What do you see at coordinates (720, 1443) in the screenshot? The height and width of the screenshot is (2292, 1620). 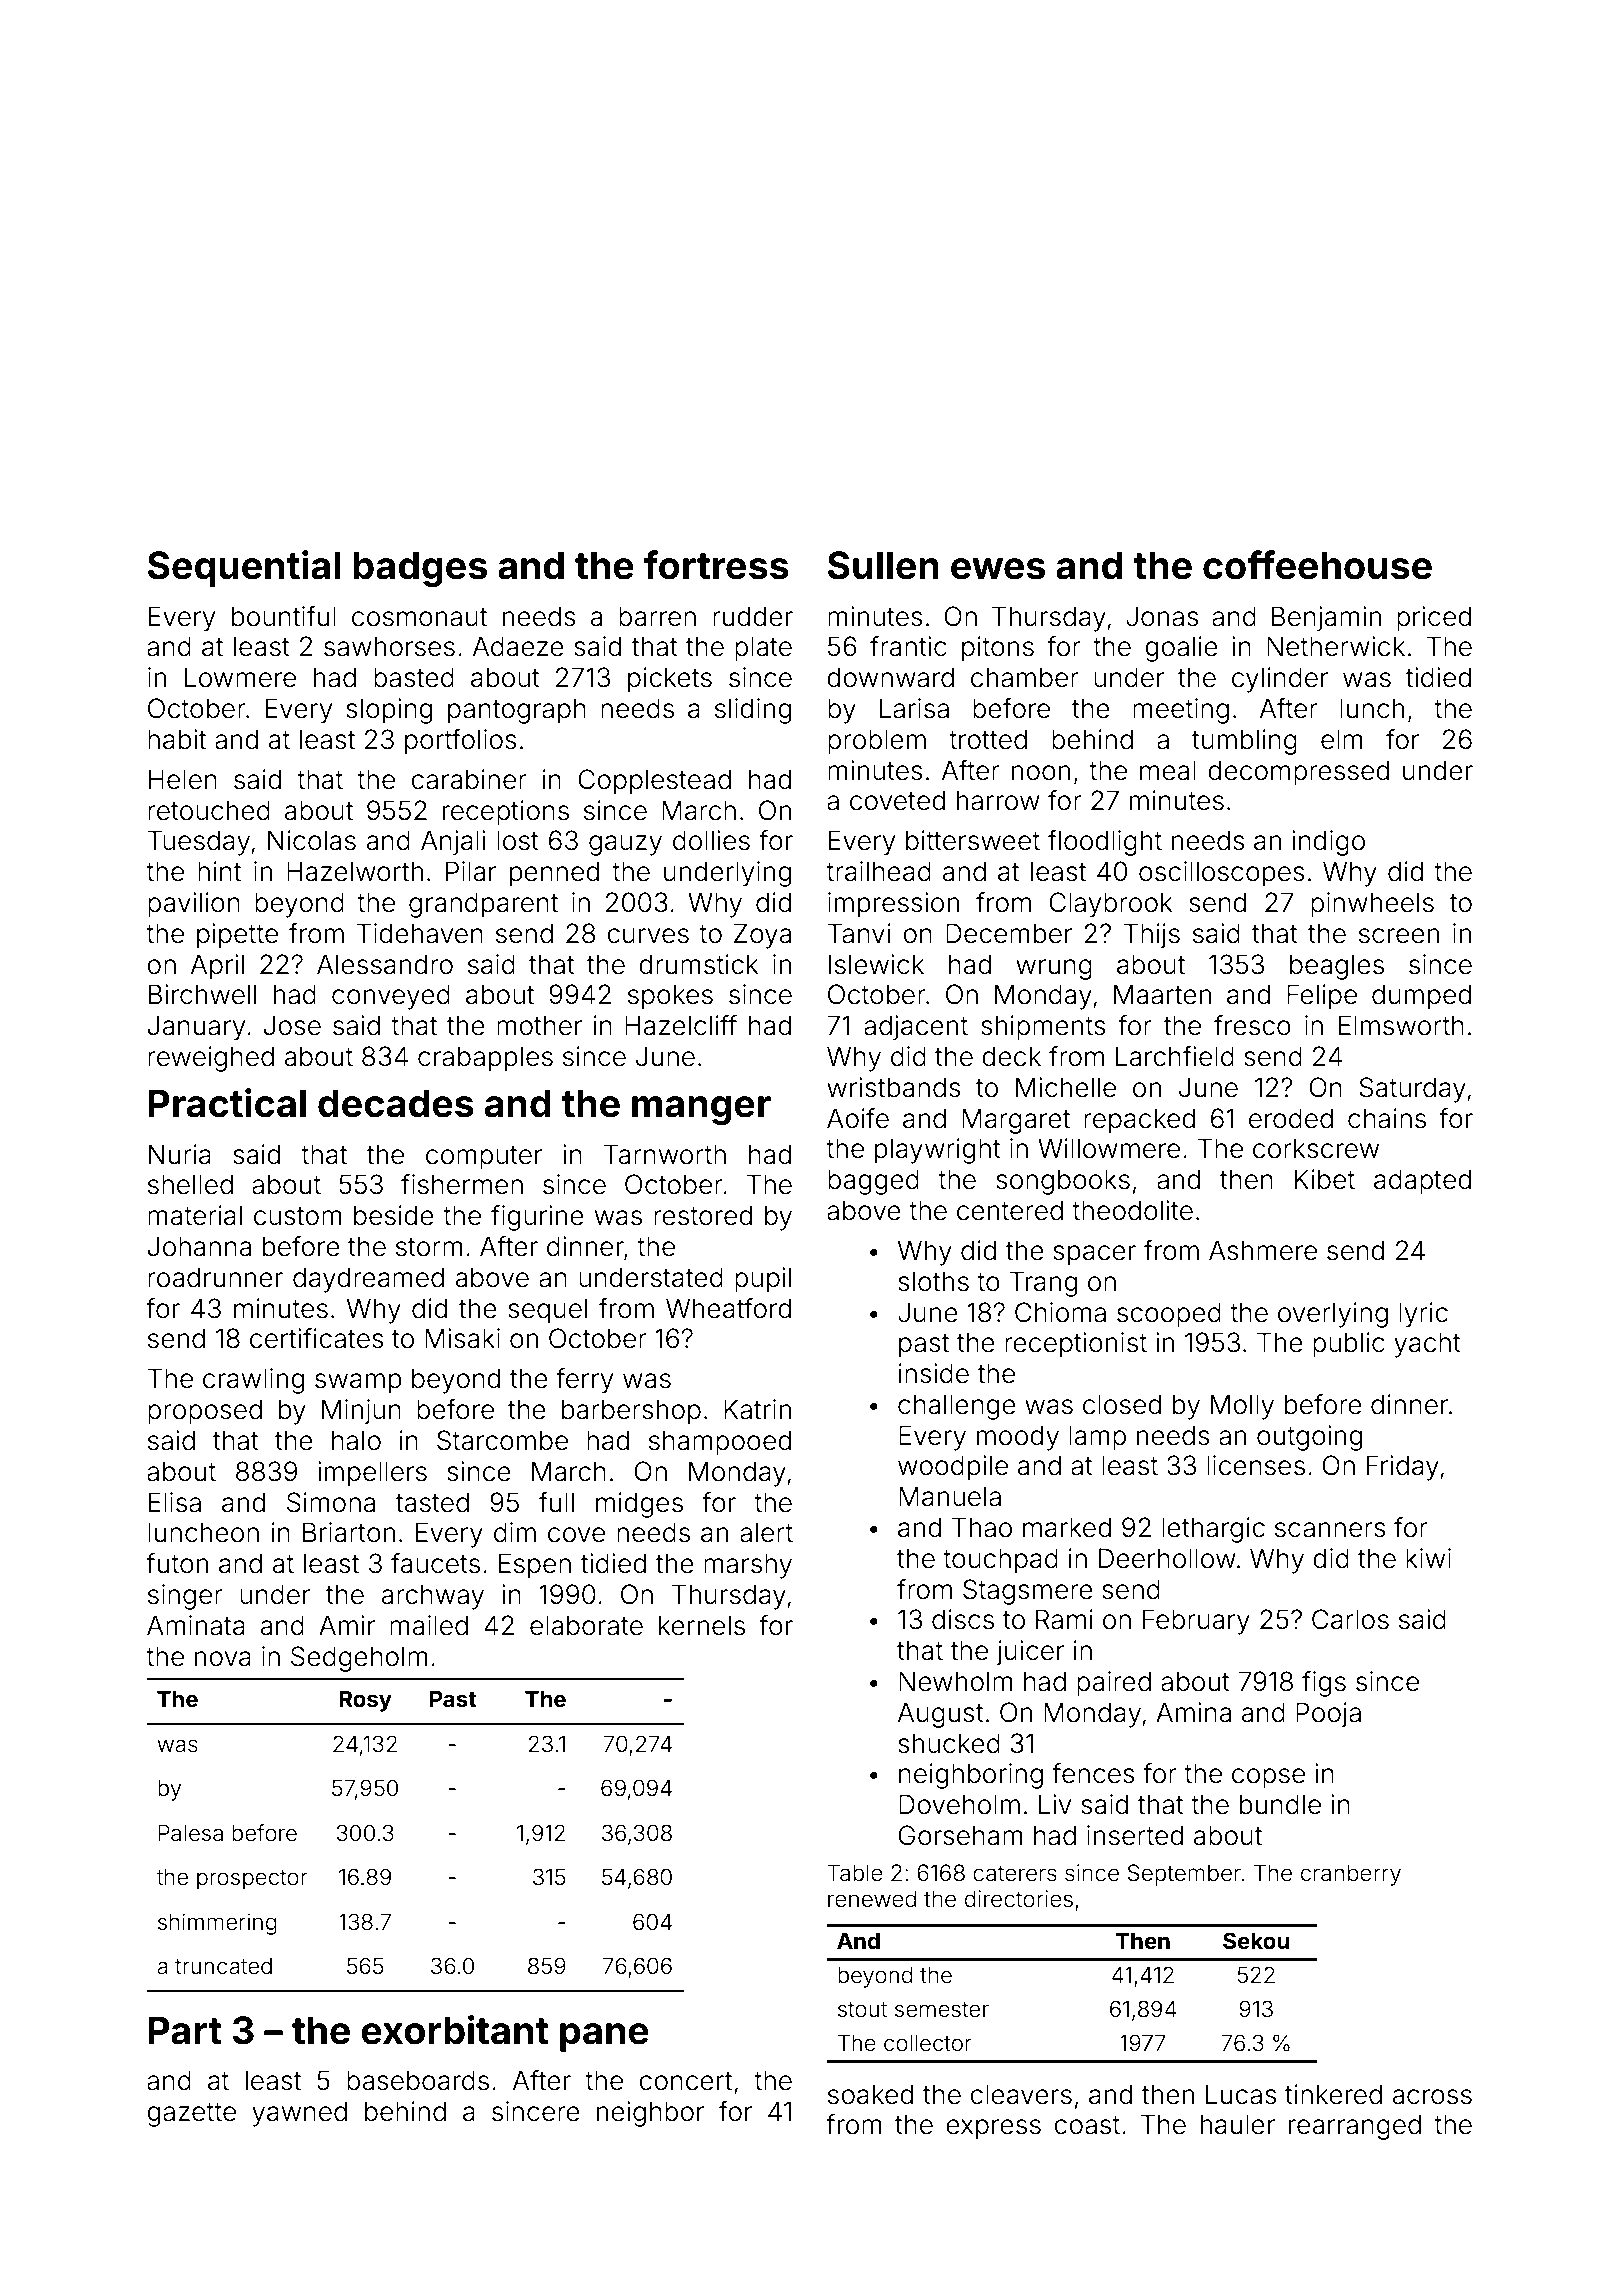 I see `shampooed` at bounding box center [720, 1443].
